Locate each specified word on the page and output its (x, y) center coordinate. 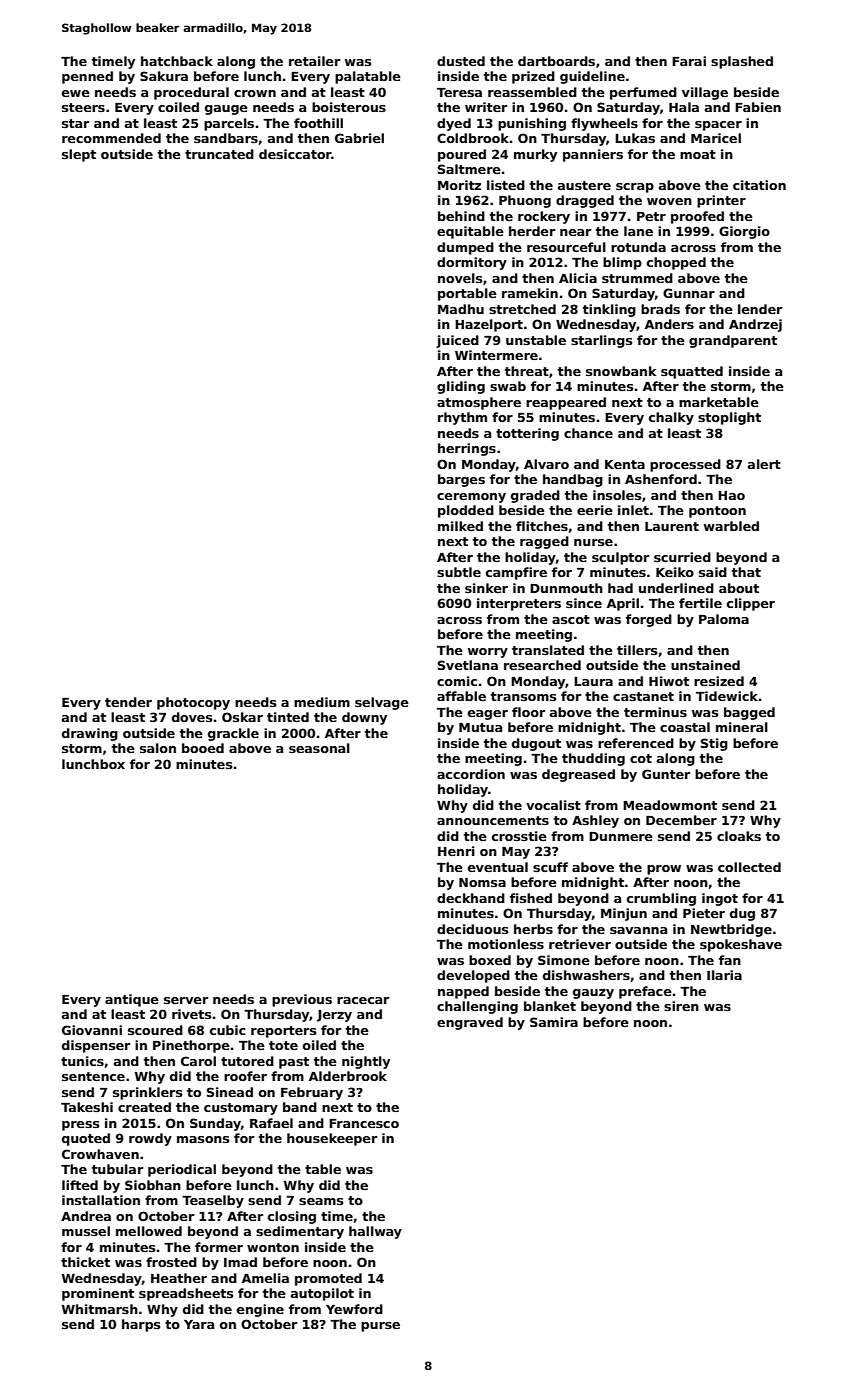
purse (380, 1327)
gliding (461, 387)
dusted (461, 61)
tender (128, 702)
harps (141, 1325)
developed (473, 976)
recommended (111, 138)
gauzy (593, 994)
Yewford (354, 1309)
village (705, 93)
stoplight (729, 418)
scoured (155, 1030)
